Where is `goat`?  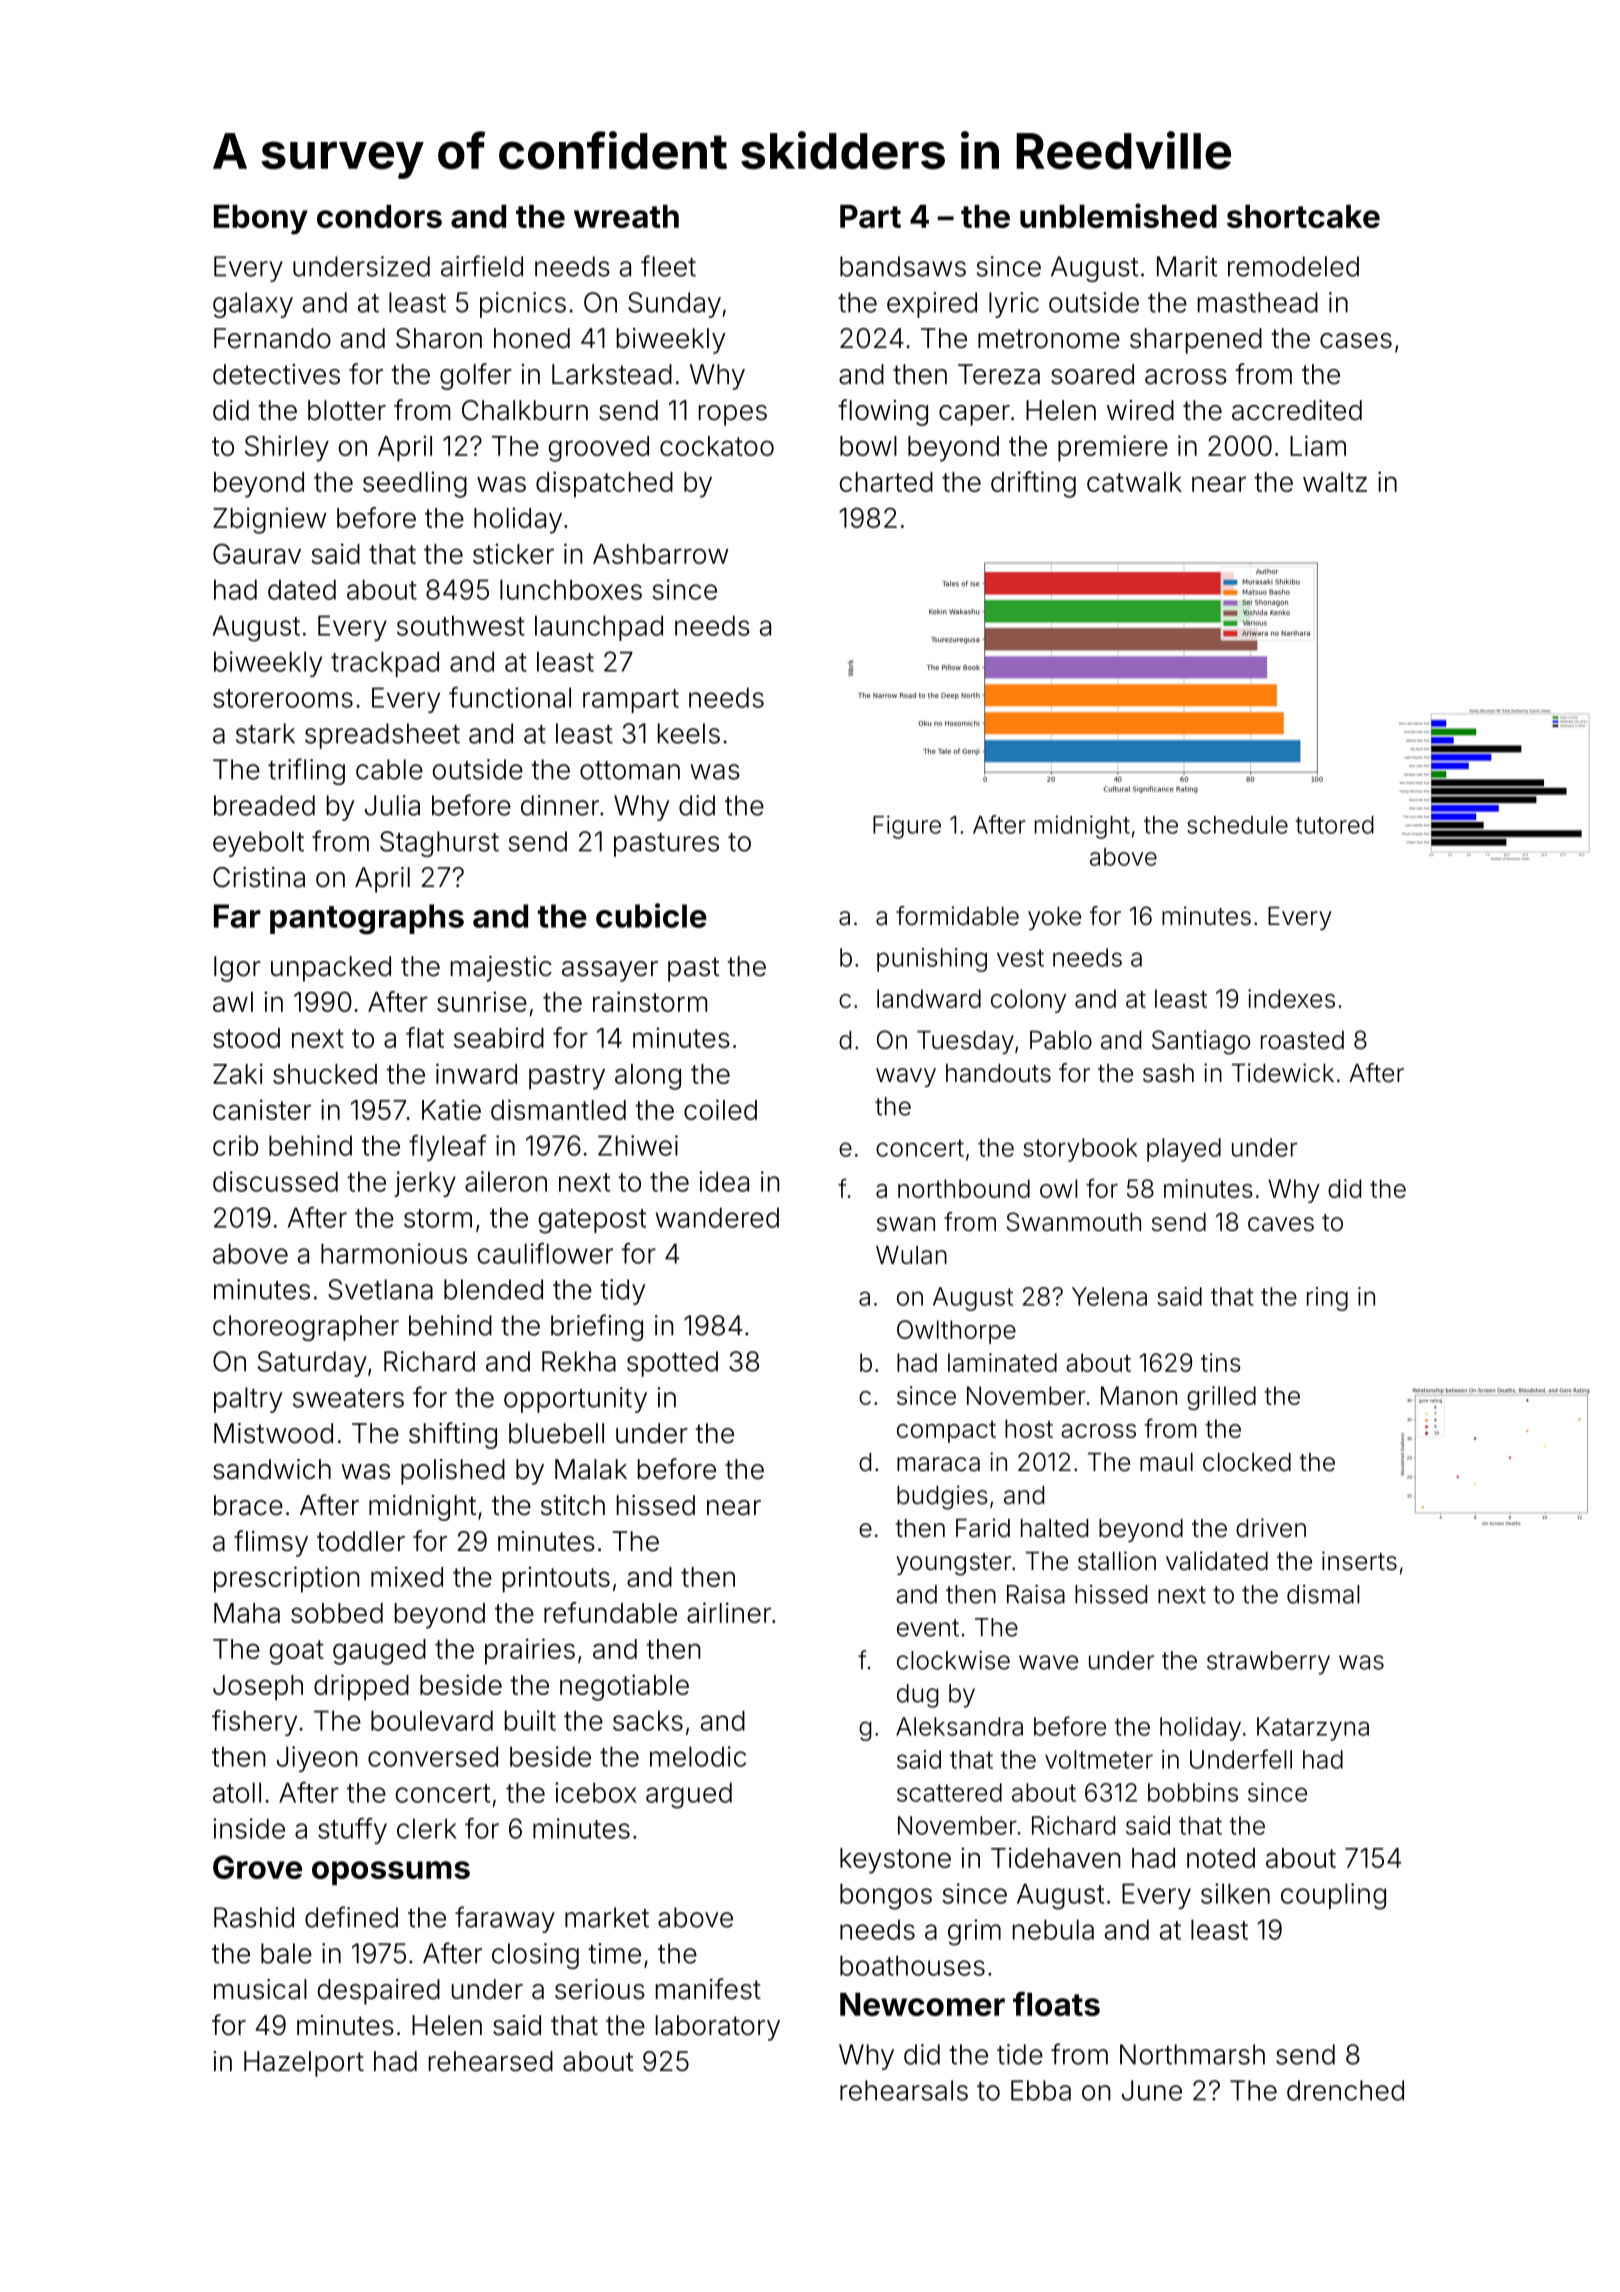
goat is located at coordinates (297, 1652).
